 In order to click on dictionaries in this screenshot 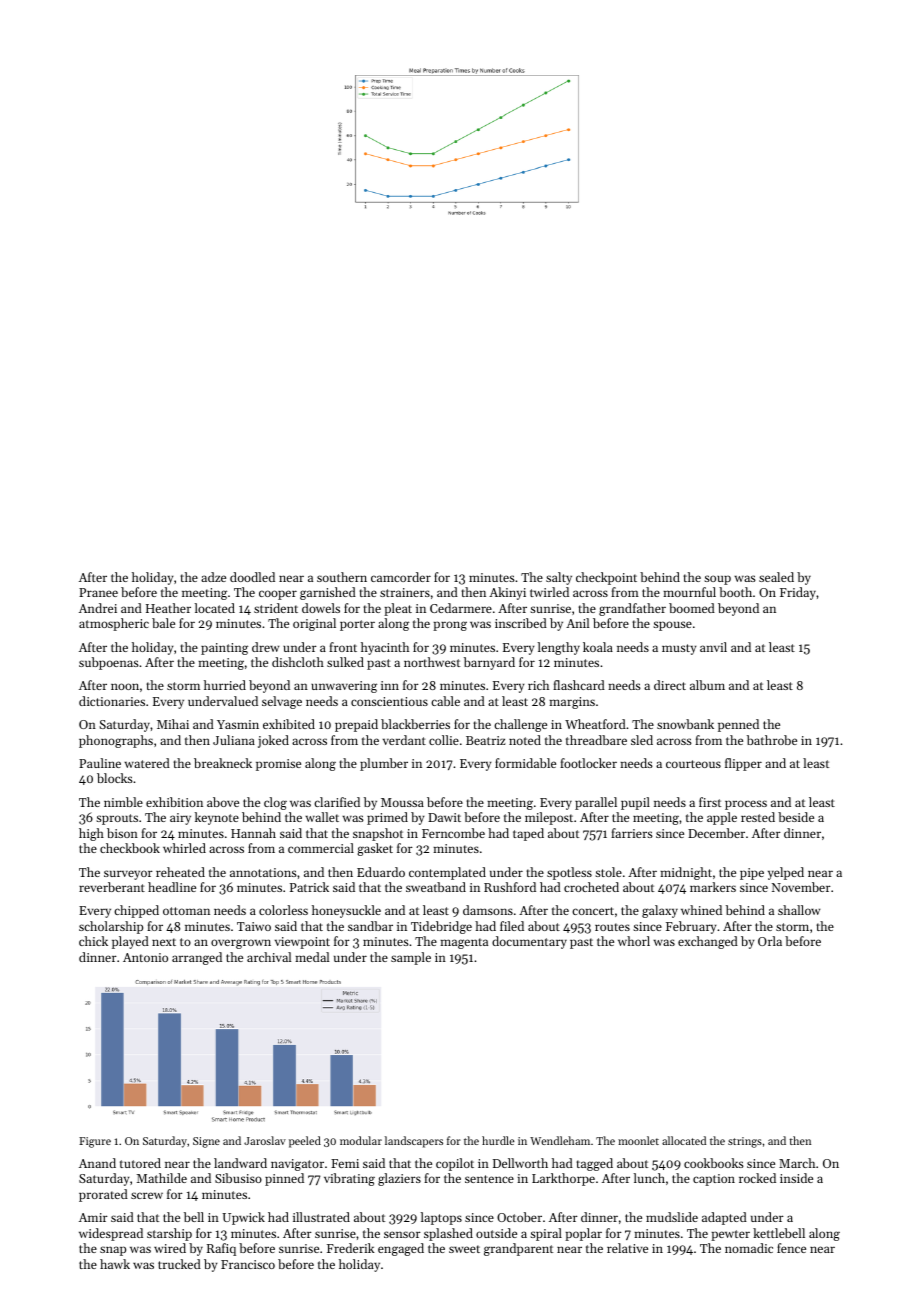, I will do `click(112, 701)`.
